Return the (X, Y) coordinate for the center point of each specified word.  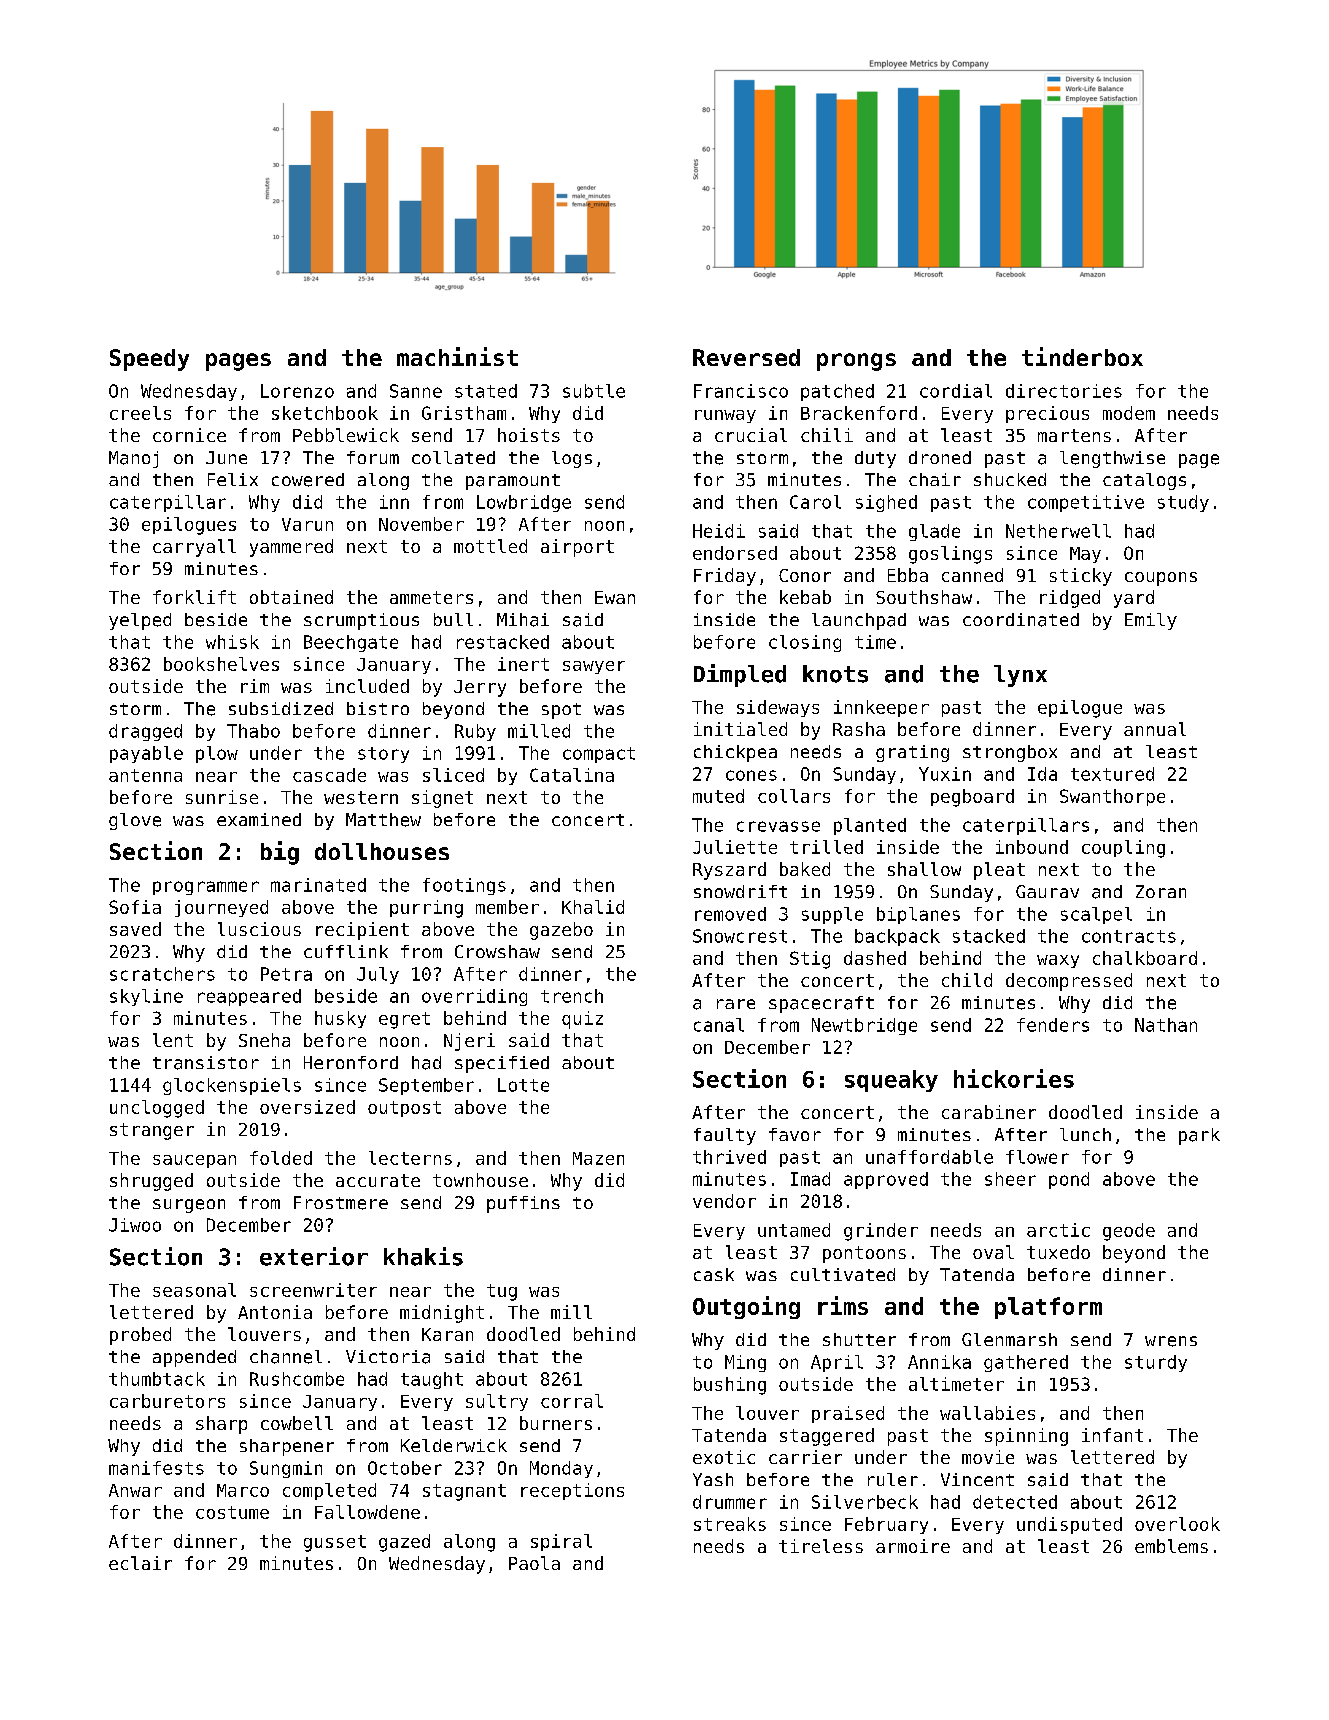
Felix (233, 479)
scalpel (1096, 915)
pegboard (972, 798)
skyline (146, 997)
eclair (140, 1563)
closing (805, 643)
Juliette (735, 847)
